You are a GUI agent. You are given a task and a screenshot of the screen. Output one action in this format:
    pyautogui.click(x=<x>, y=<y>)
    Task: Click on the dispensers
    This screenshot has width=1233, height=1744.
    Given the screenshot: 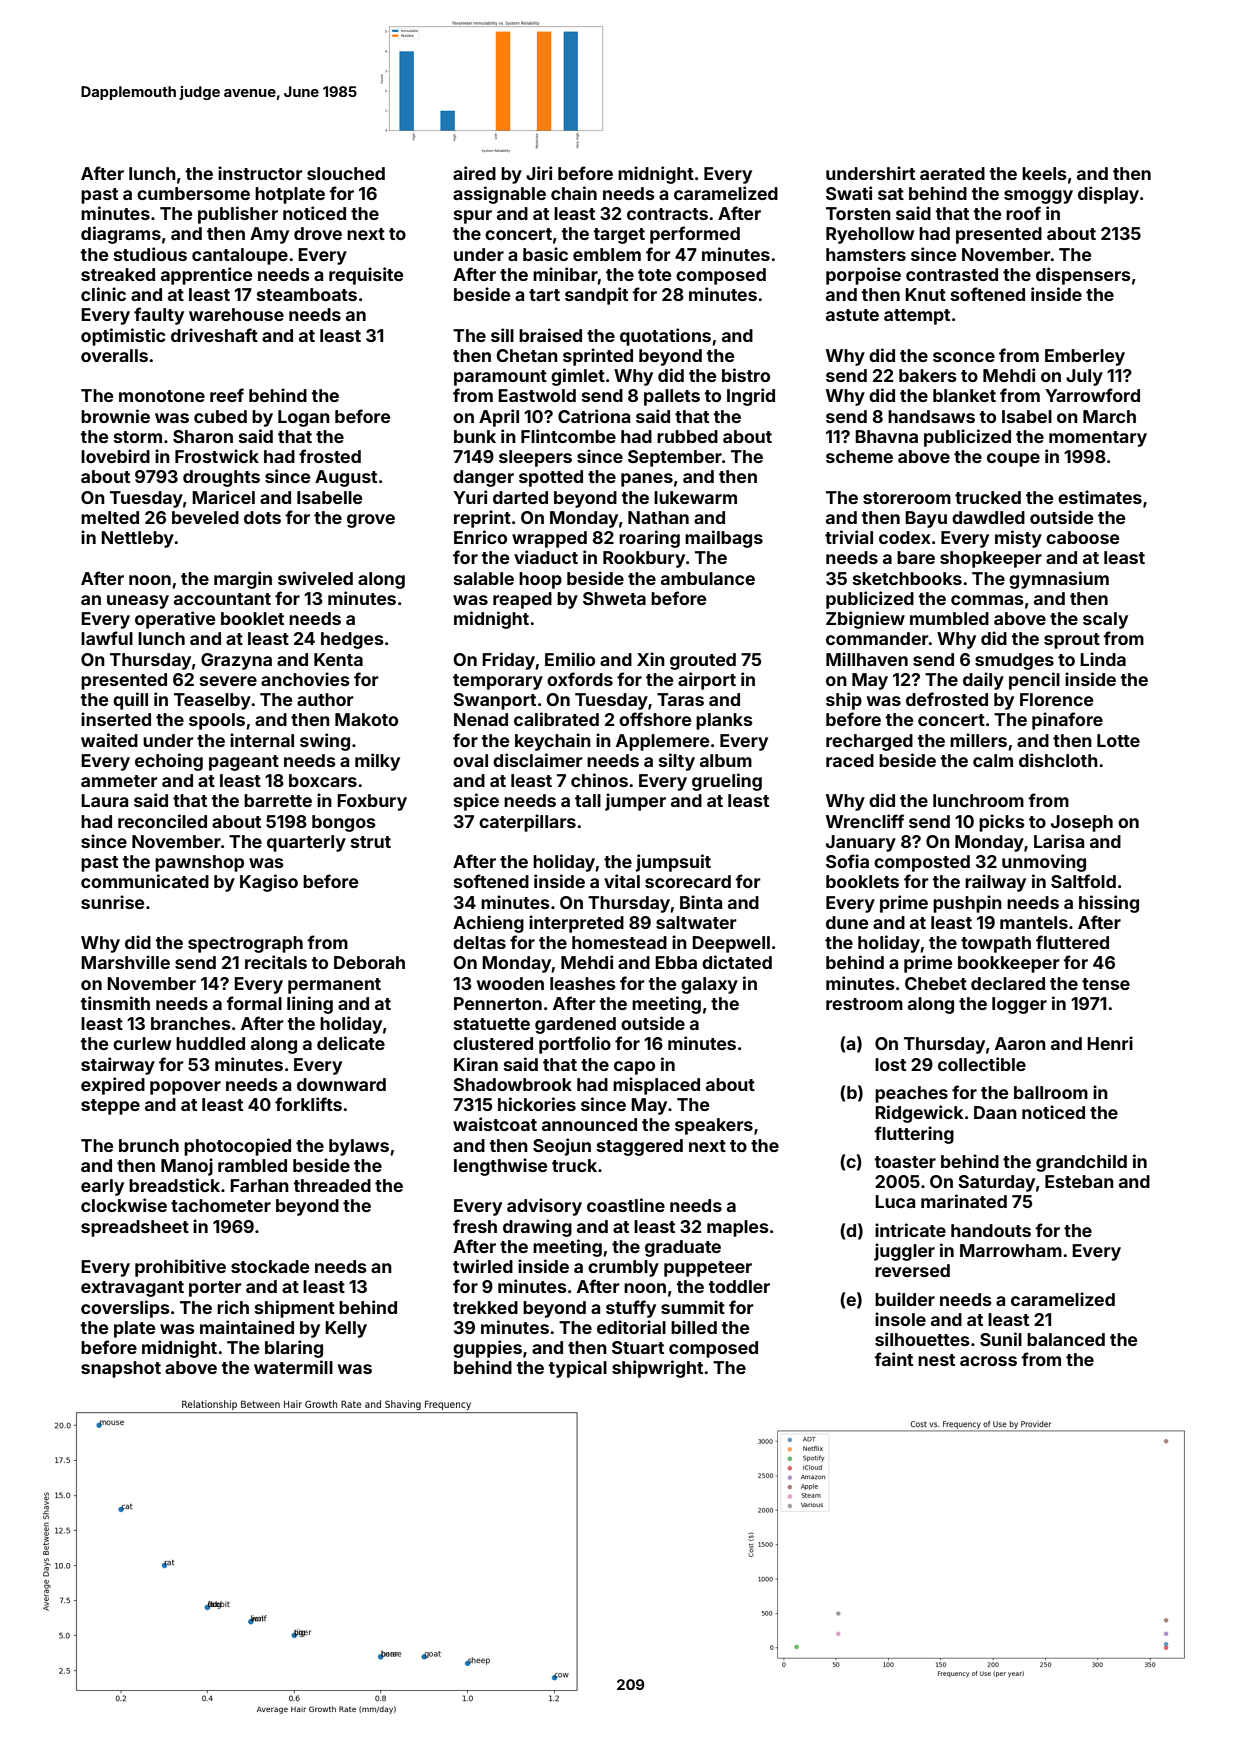 What is the action you would take?
    pyautogui.click(x=1083, y=276)
